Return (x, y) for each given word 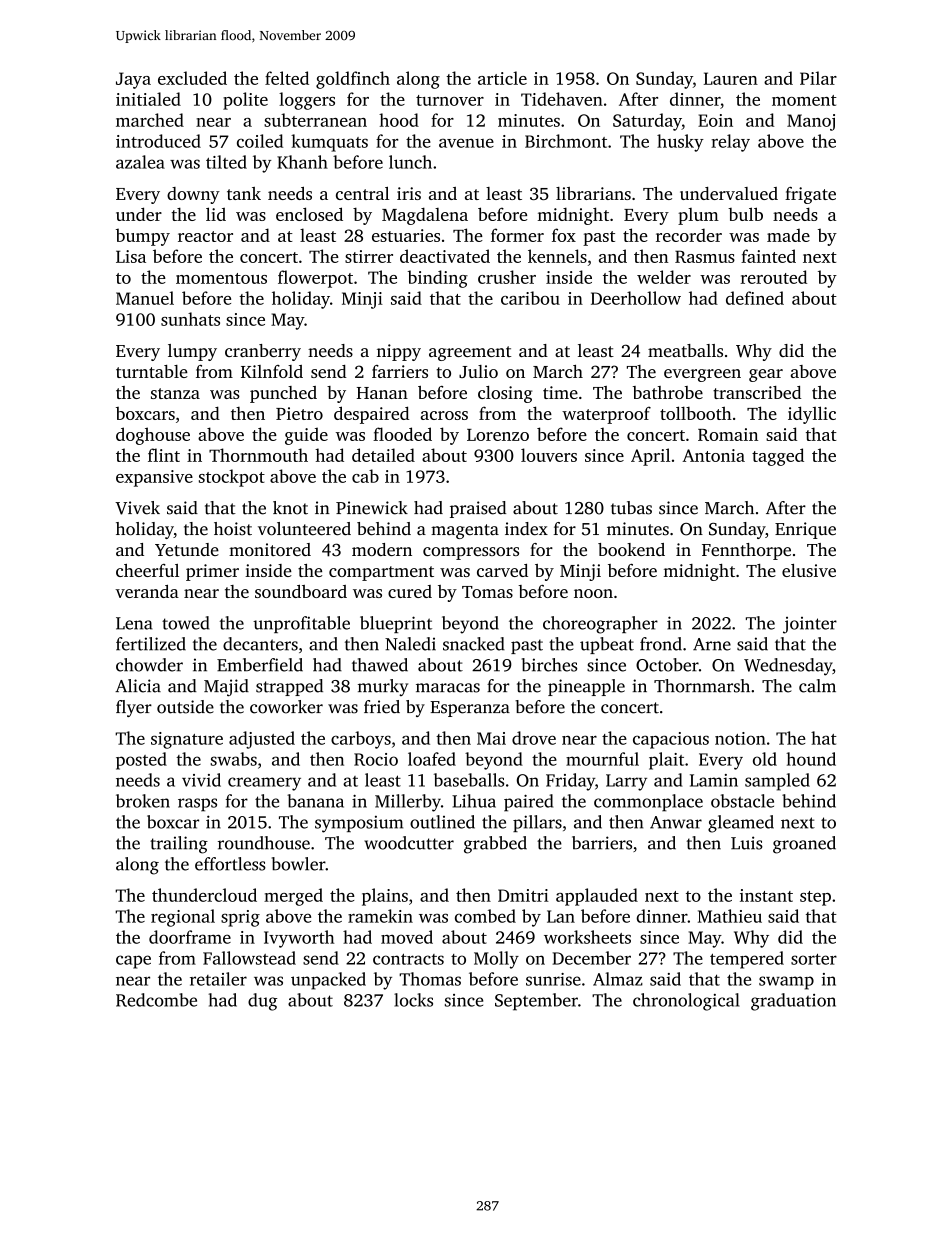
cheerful (147, 570)
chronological (686, 1002)
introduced (158, 141)
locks (413, 1000)
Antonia (713, 455)
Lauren (731, 78)
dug (262, 1002)
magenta (465, 531)
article (502, 78)
